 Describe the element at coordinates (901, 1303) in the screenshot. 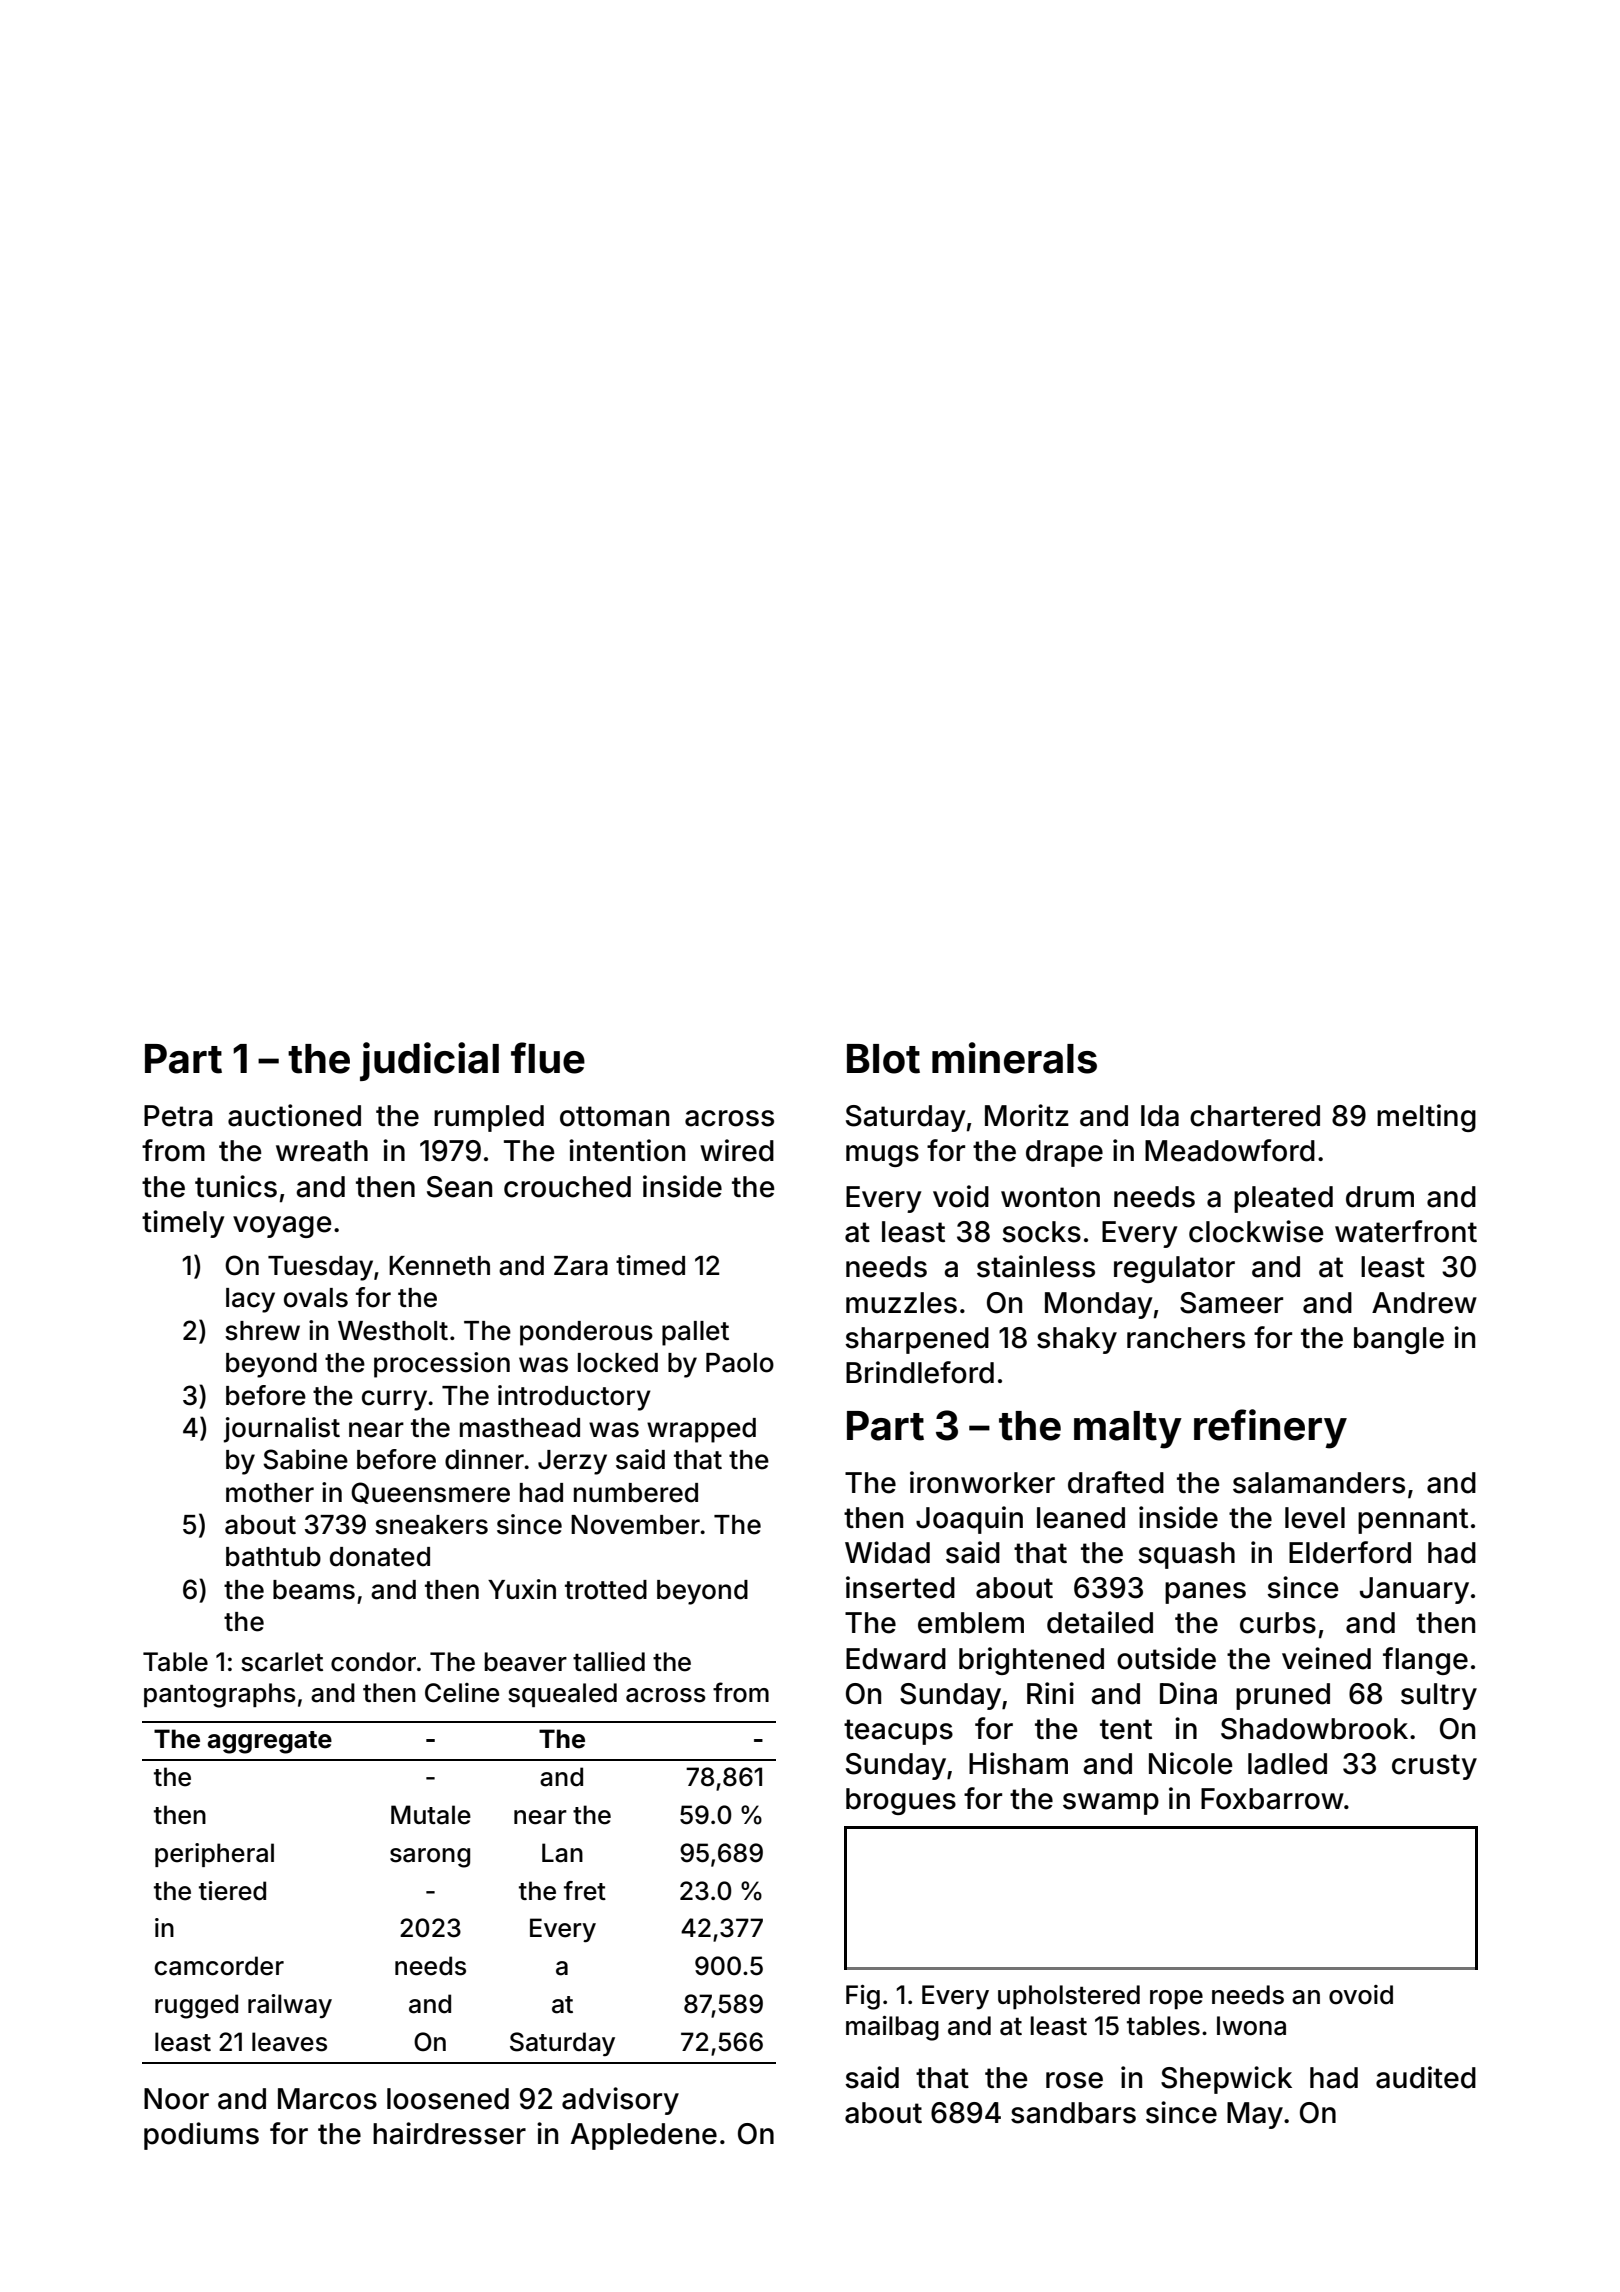

I see `muzzles` at that location.
